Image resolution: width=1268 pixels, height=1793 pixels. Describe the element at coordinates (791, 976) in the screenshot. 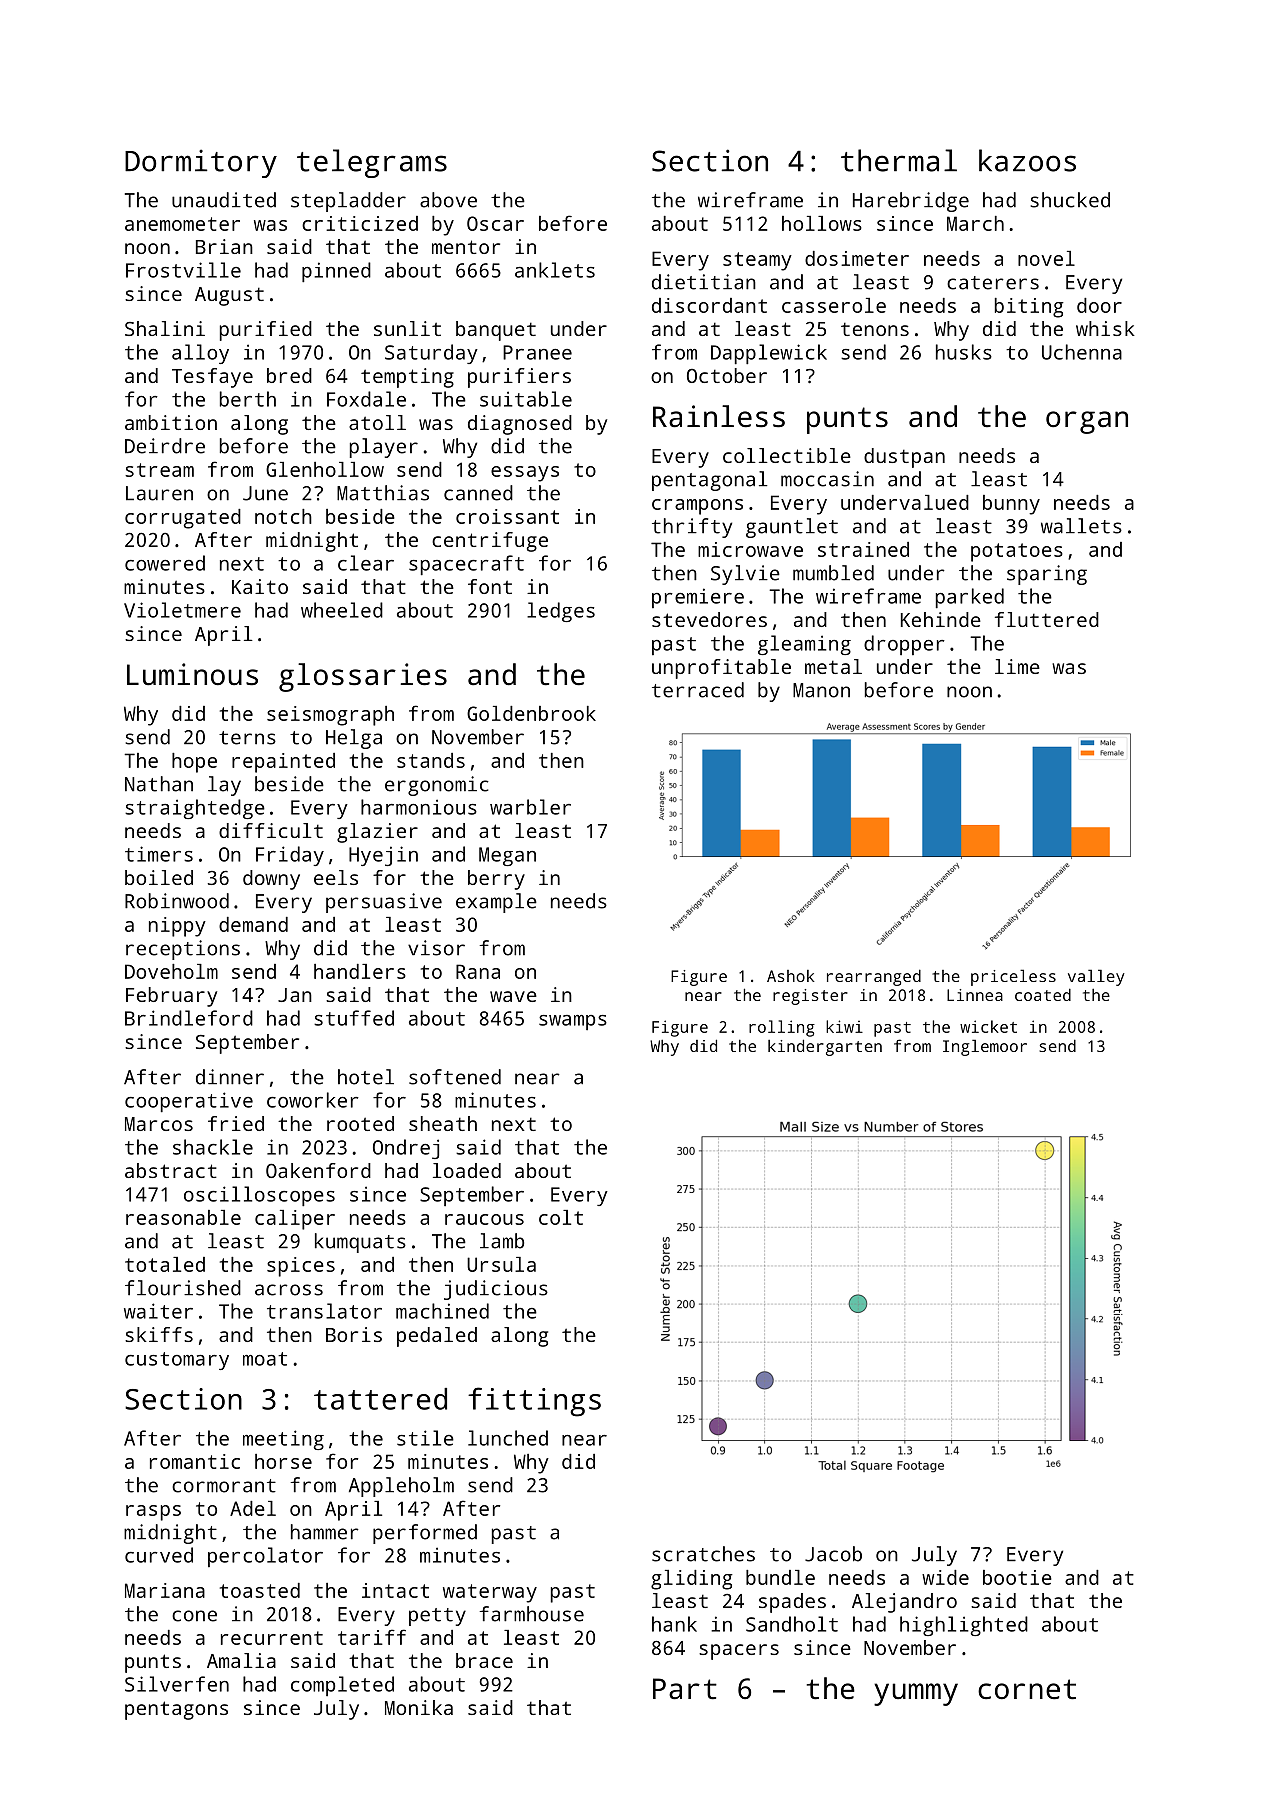

I see `Ashok` at that location.
